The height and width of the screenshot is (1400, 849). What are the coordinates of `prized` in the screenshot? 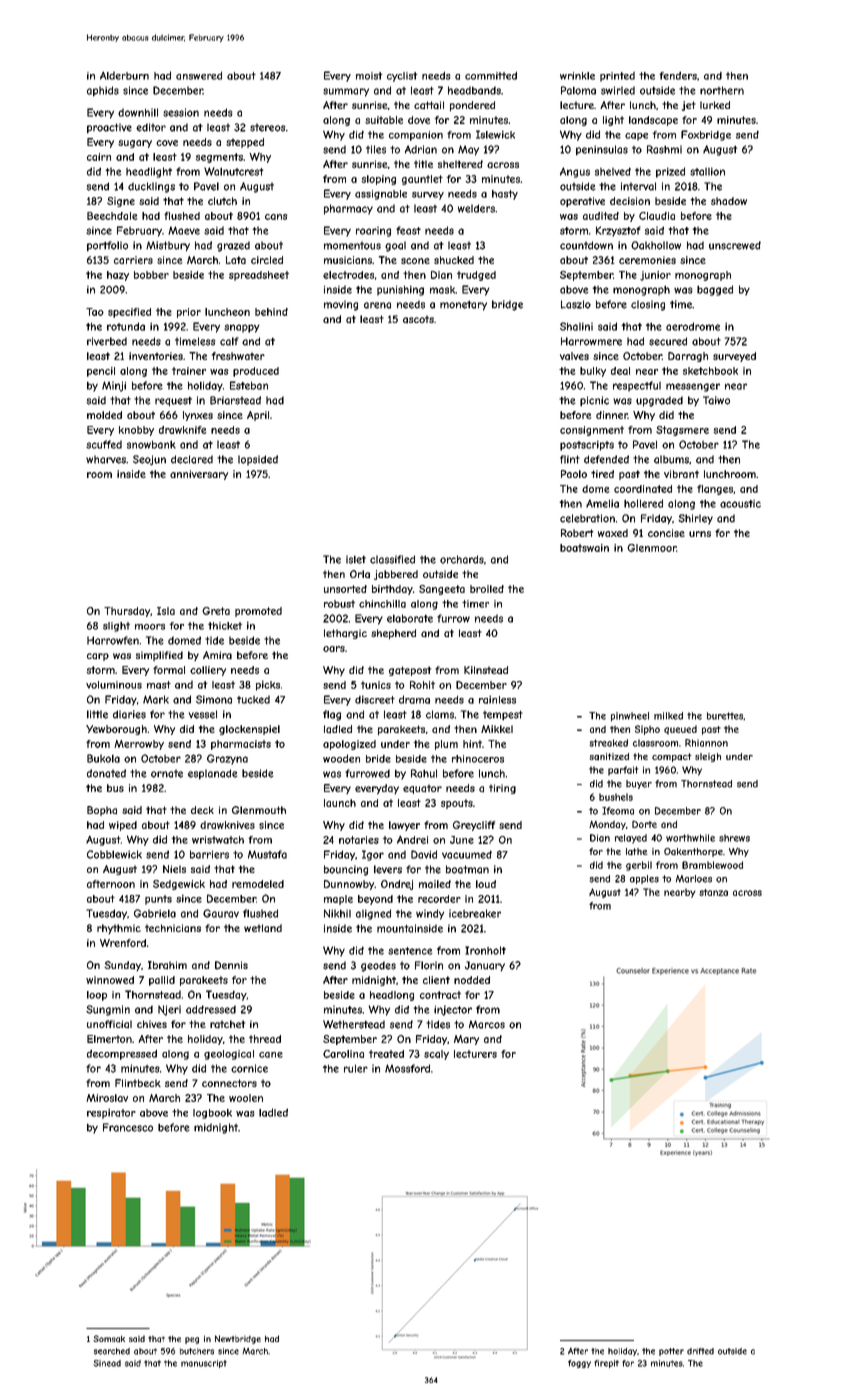 It's located at (670, 172).
